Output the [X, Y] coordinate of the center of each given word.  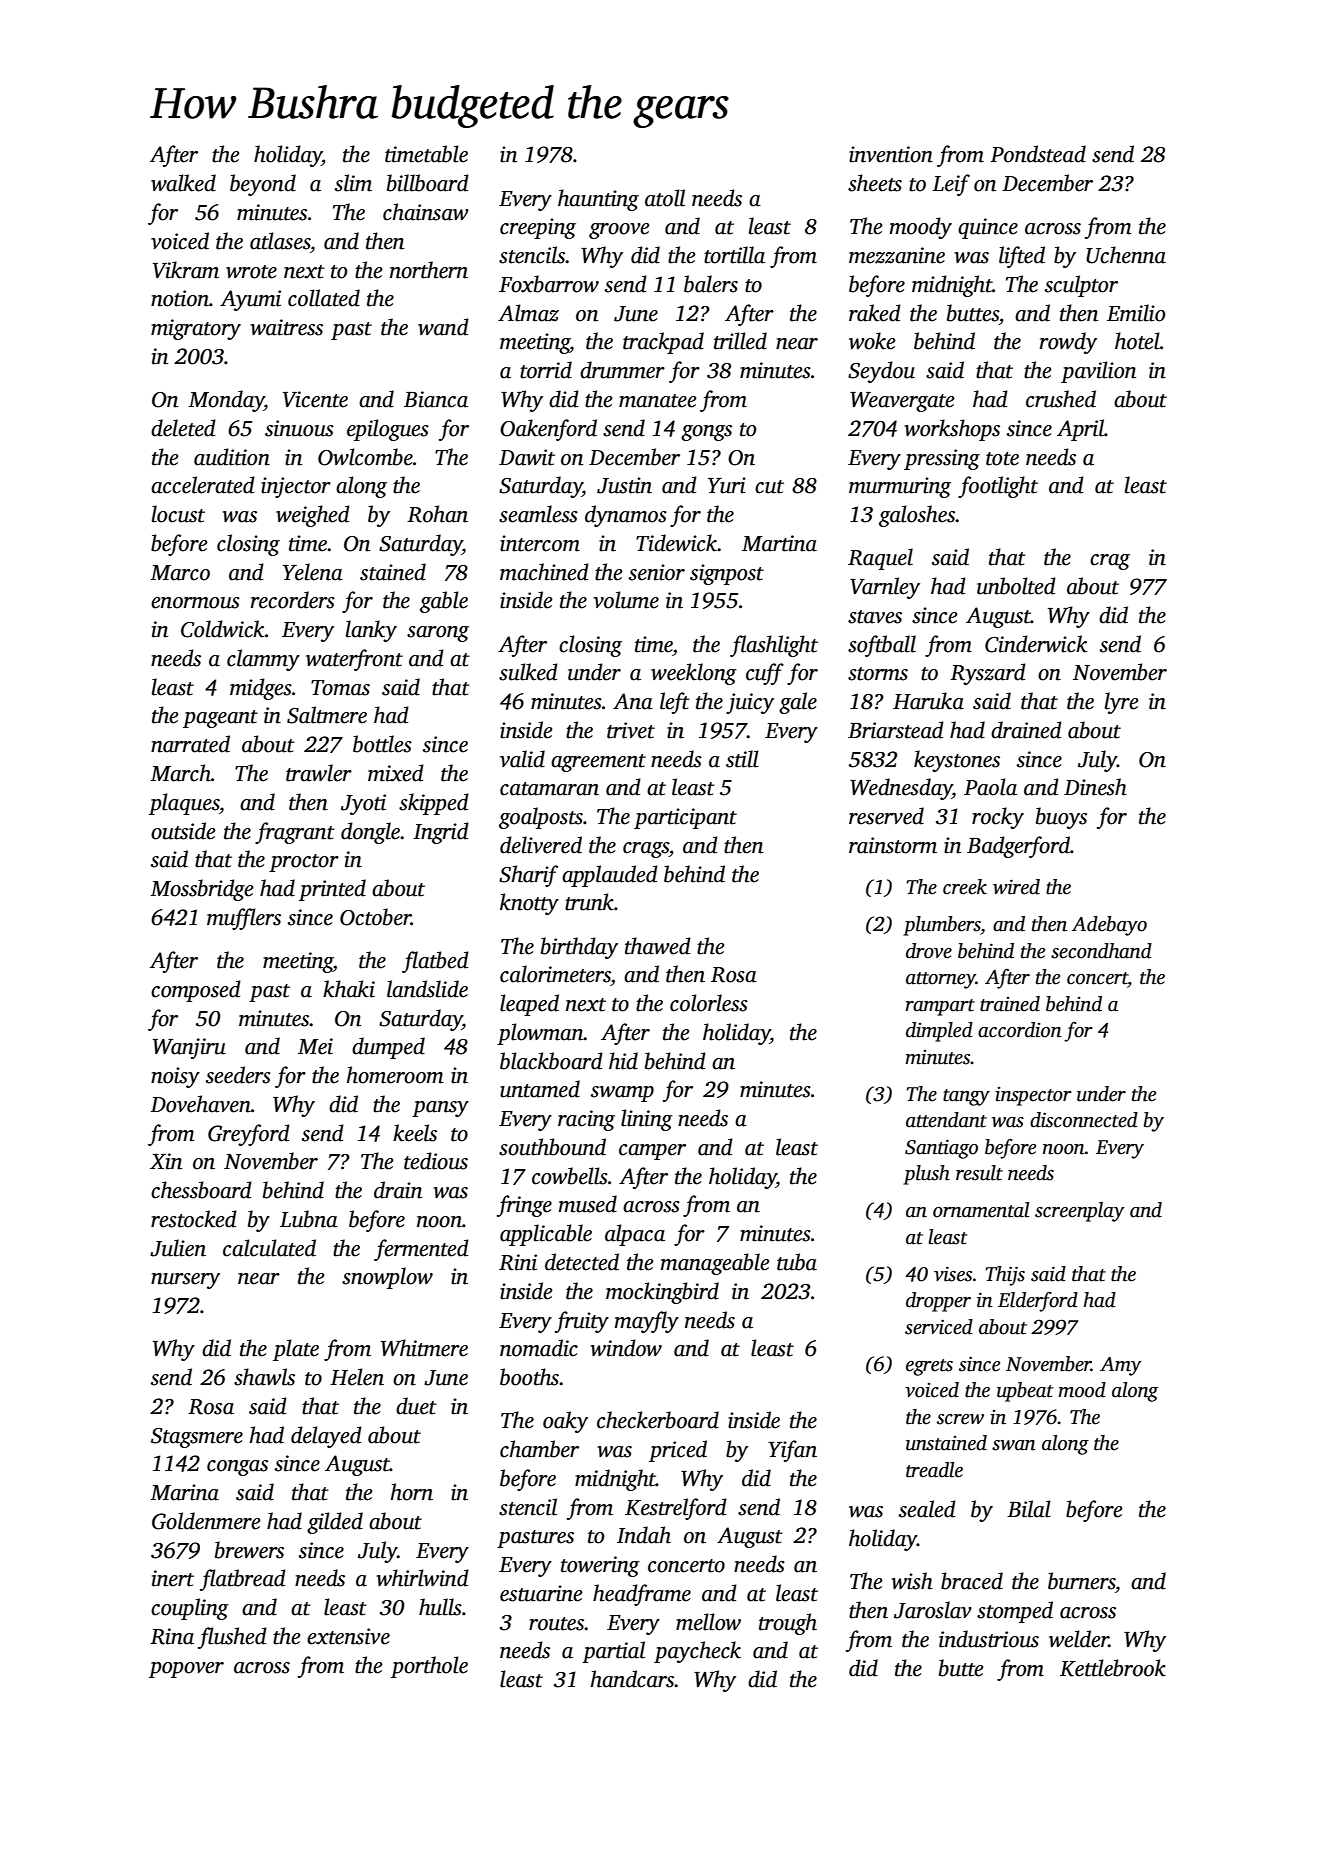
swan [1014, 1445]
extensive [348, 1636]
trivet [631, 730]
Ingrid [441, 833]
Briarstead [896, 730]
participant [685, 818]
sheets [875, 183]
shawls [264, 1377]
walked [183, 183]
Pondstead [1038, 154]
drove [929, 951]
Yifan [792, 1451]
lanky [371, 631]
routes [557, 1624]
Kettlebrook [1113, 1668]
